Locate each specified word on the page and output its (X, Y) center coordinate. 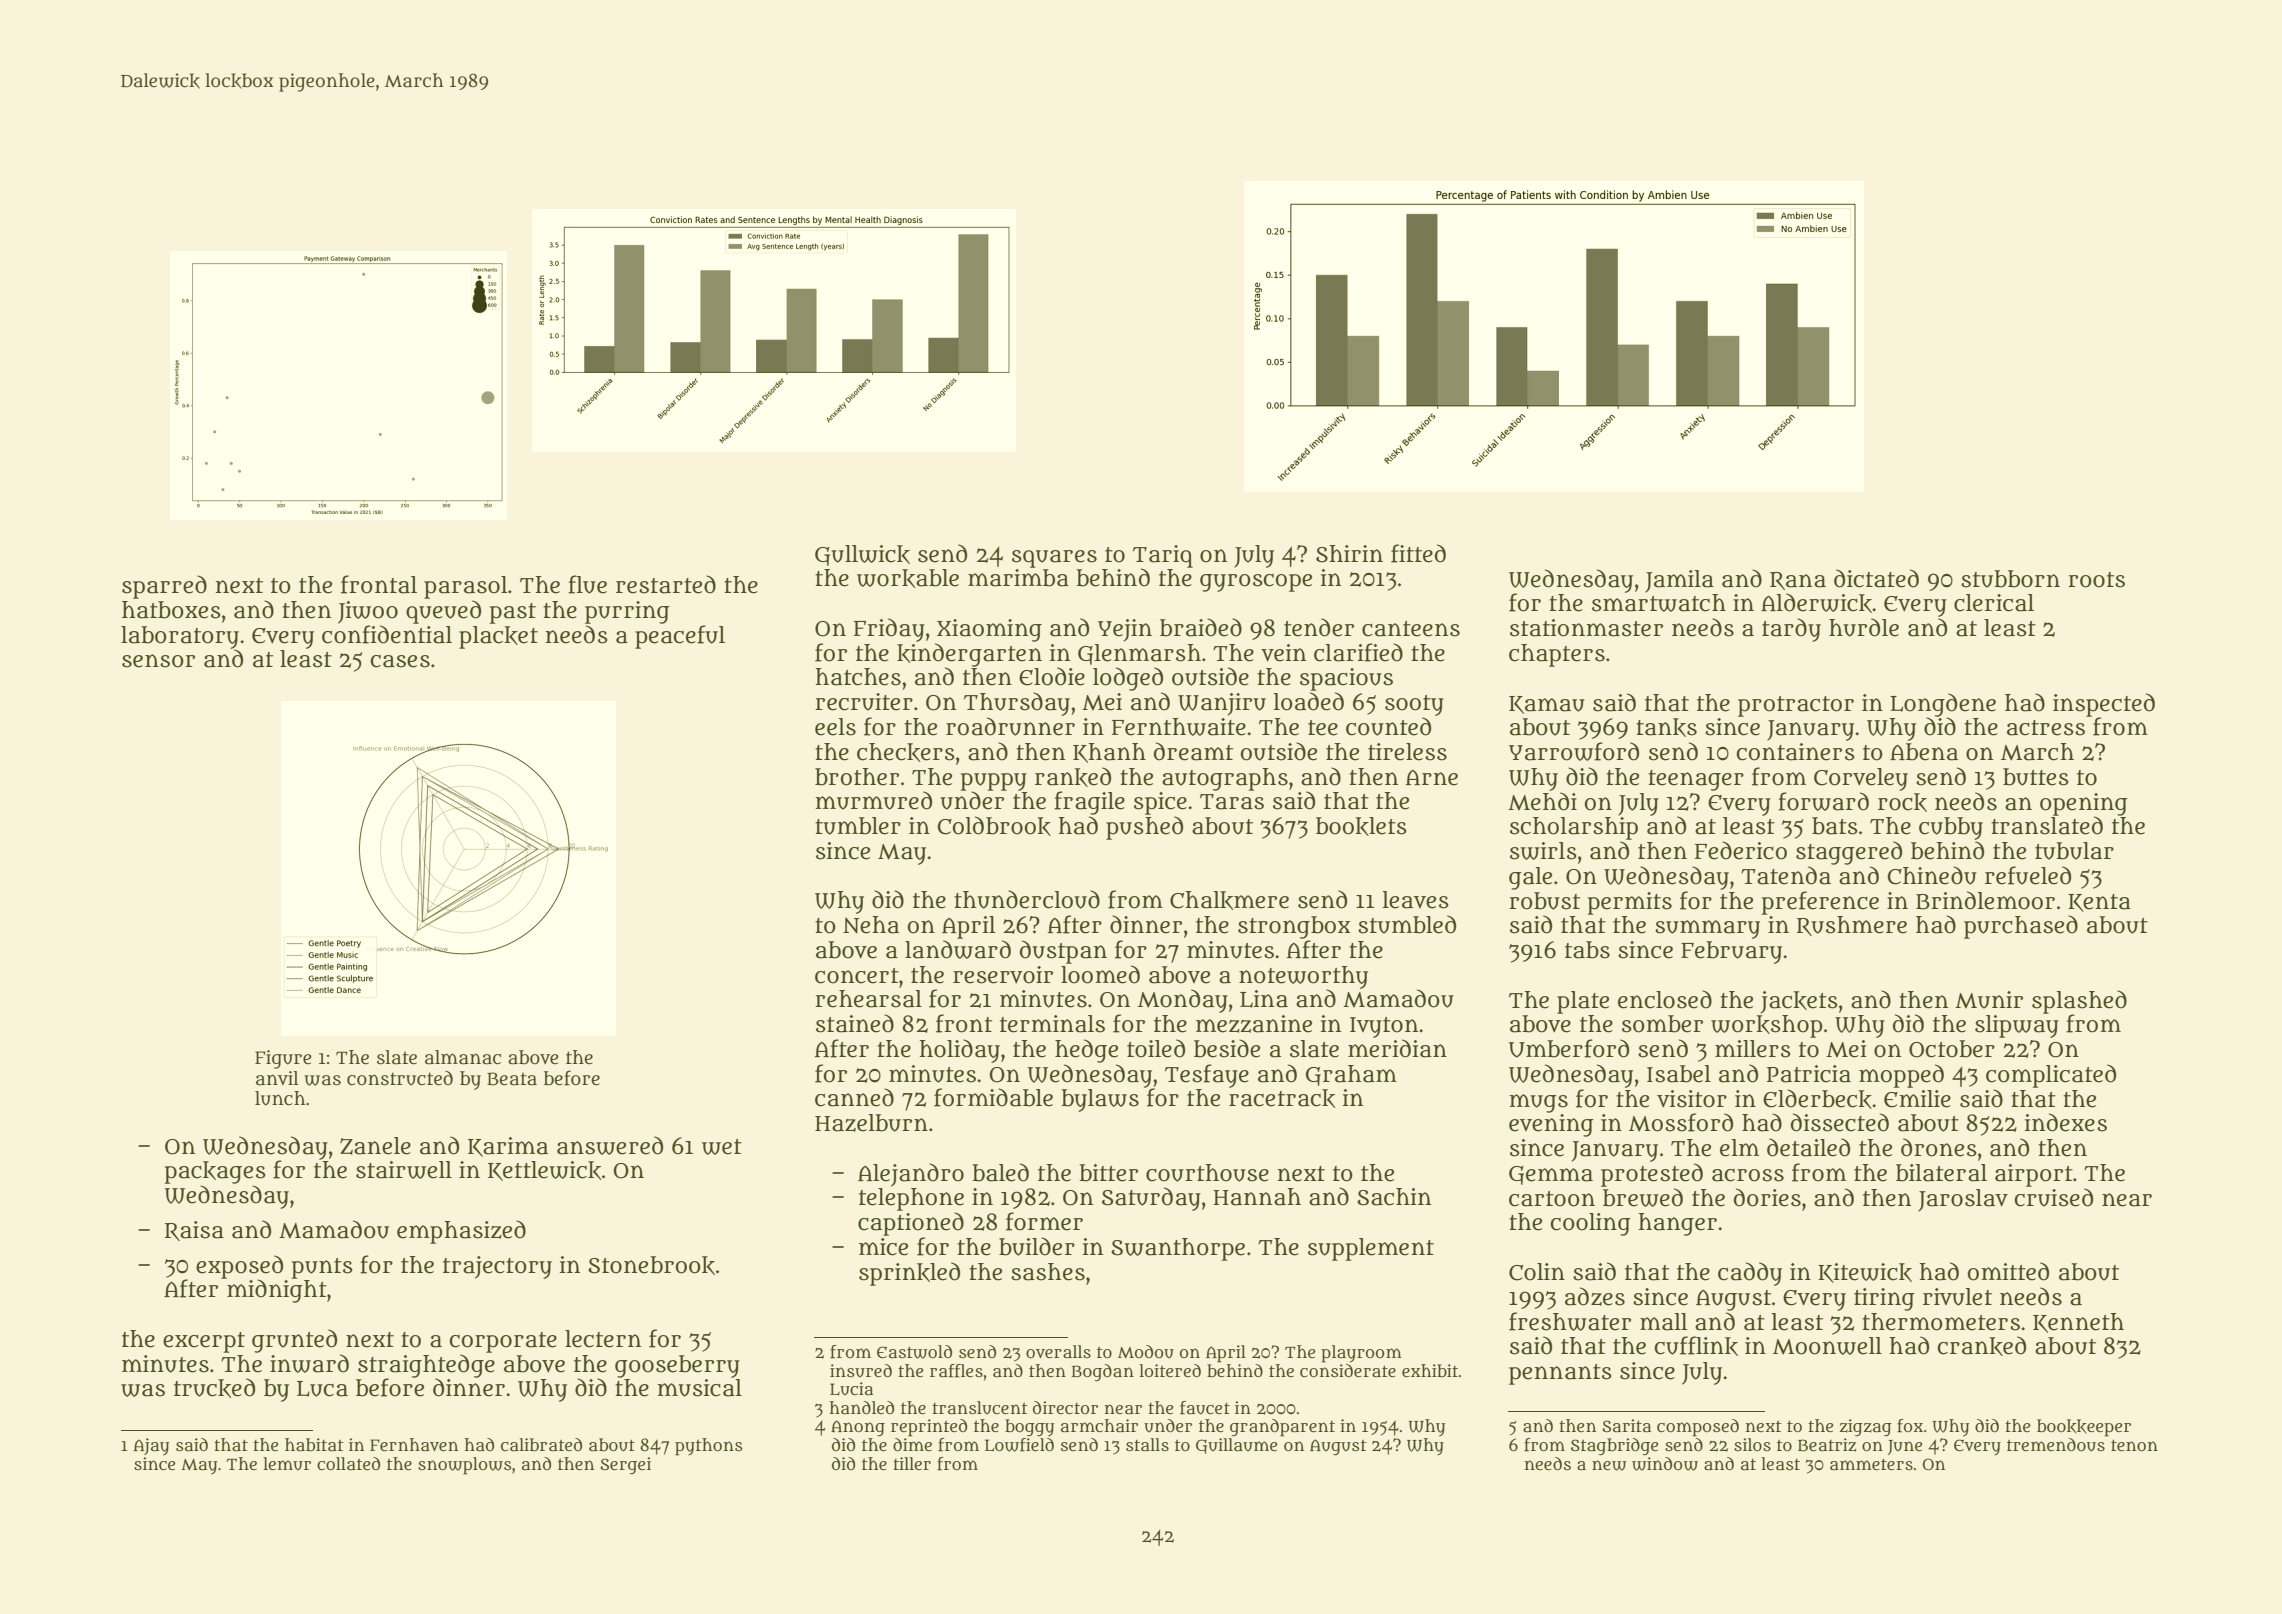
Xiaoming (989, 630)
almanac (463, 1057)
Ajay (151, 1447)
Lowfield (1019, 1445)
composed (1698, 1428)
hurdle (1864, 627)
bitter (1108, 1173)
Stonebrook (651, 1265)
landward (958, 949)
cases (400, 661)
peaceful (680, 637)
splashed (2079, 1002)
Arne (1432, 778)
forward (1823, 801)
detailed (1808, 1147)
